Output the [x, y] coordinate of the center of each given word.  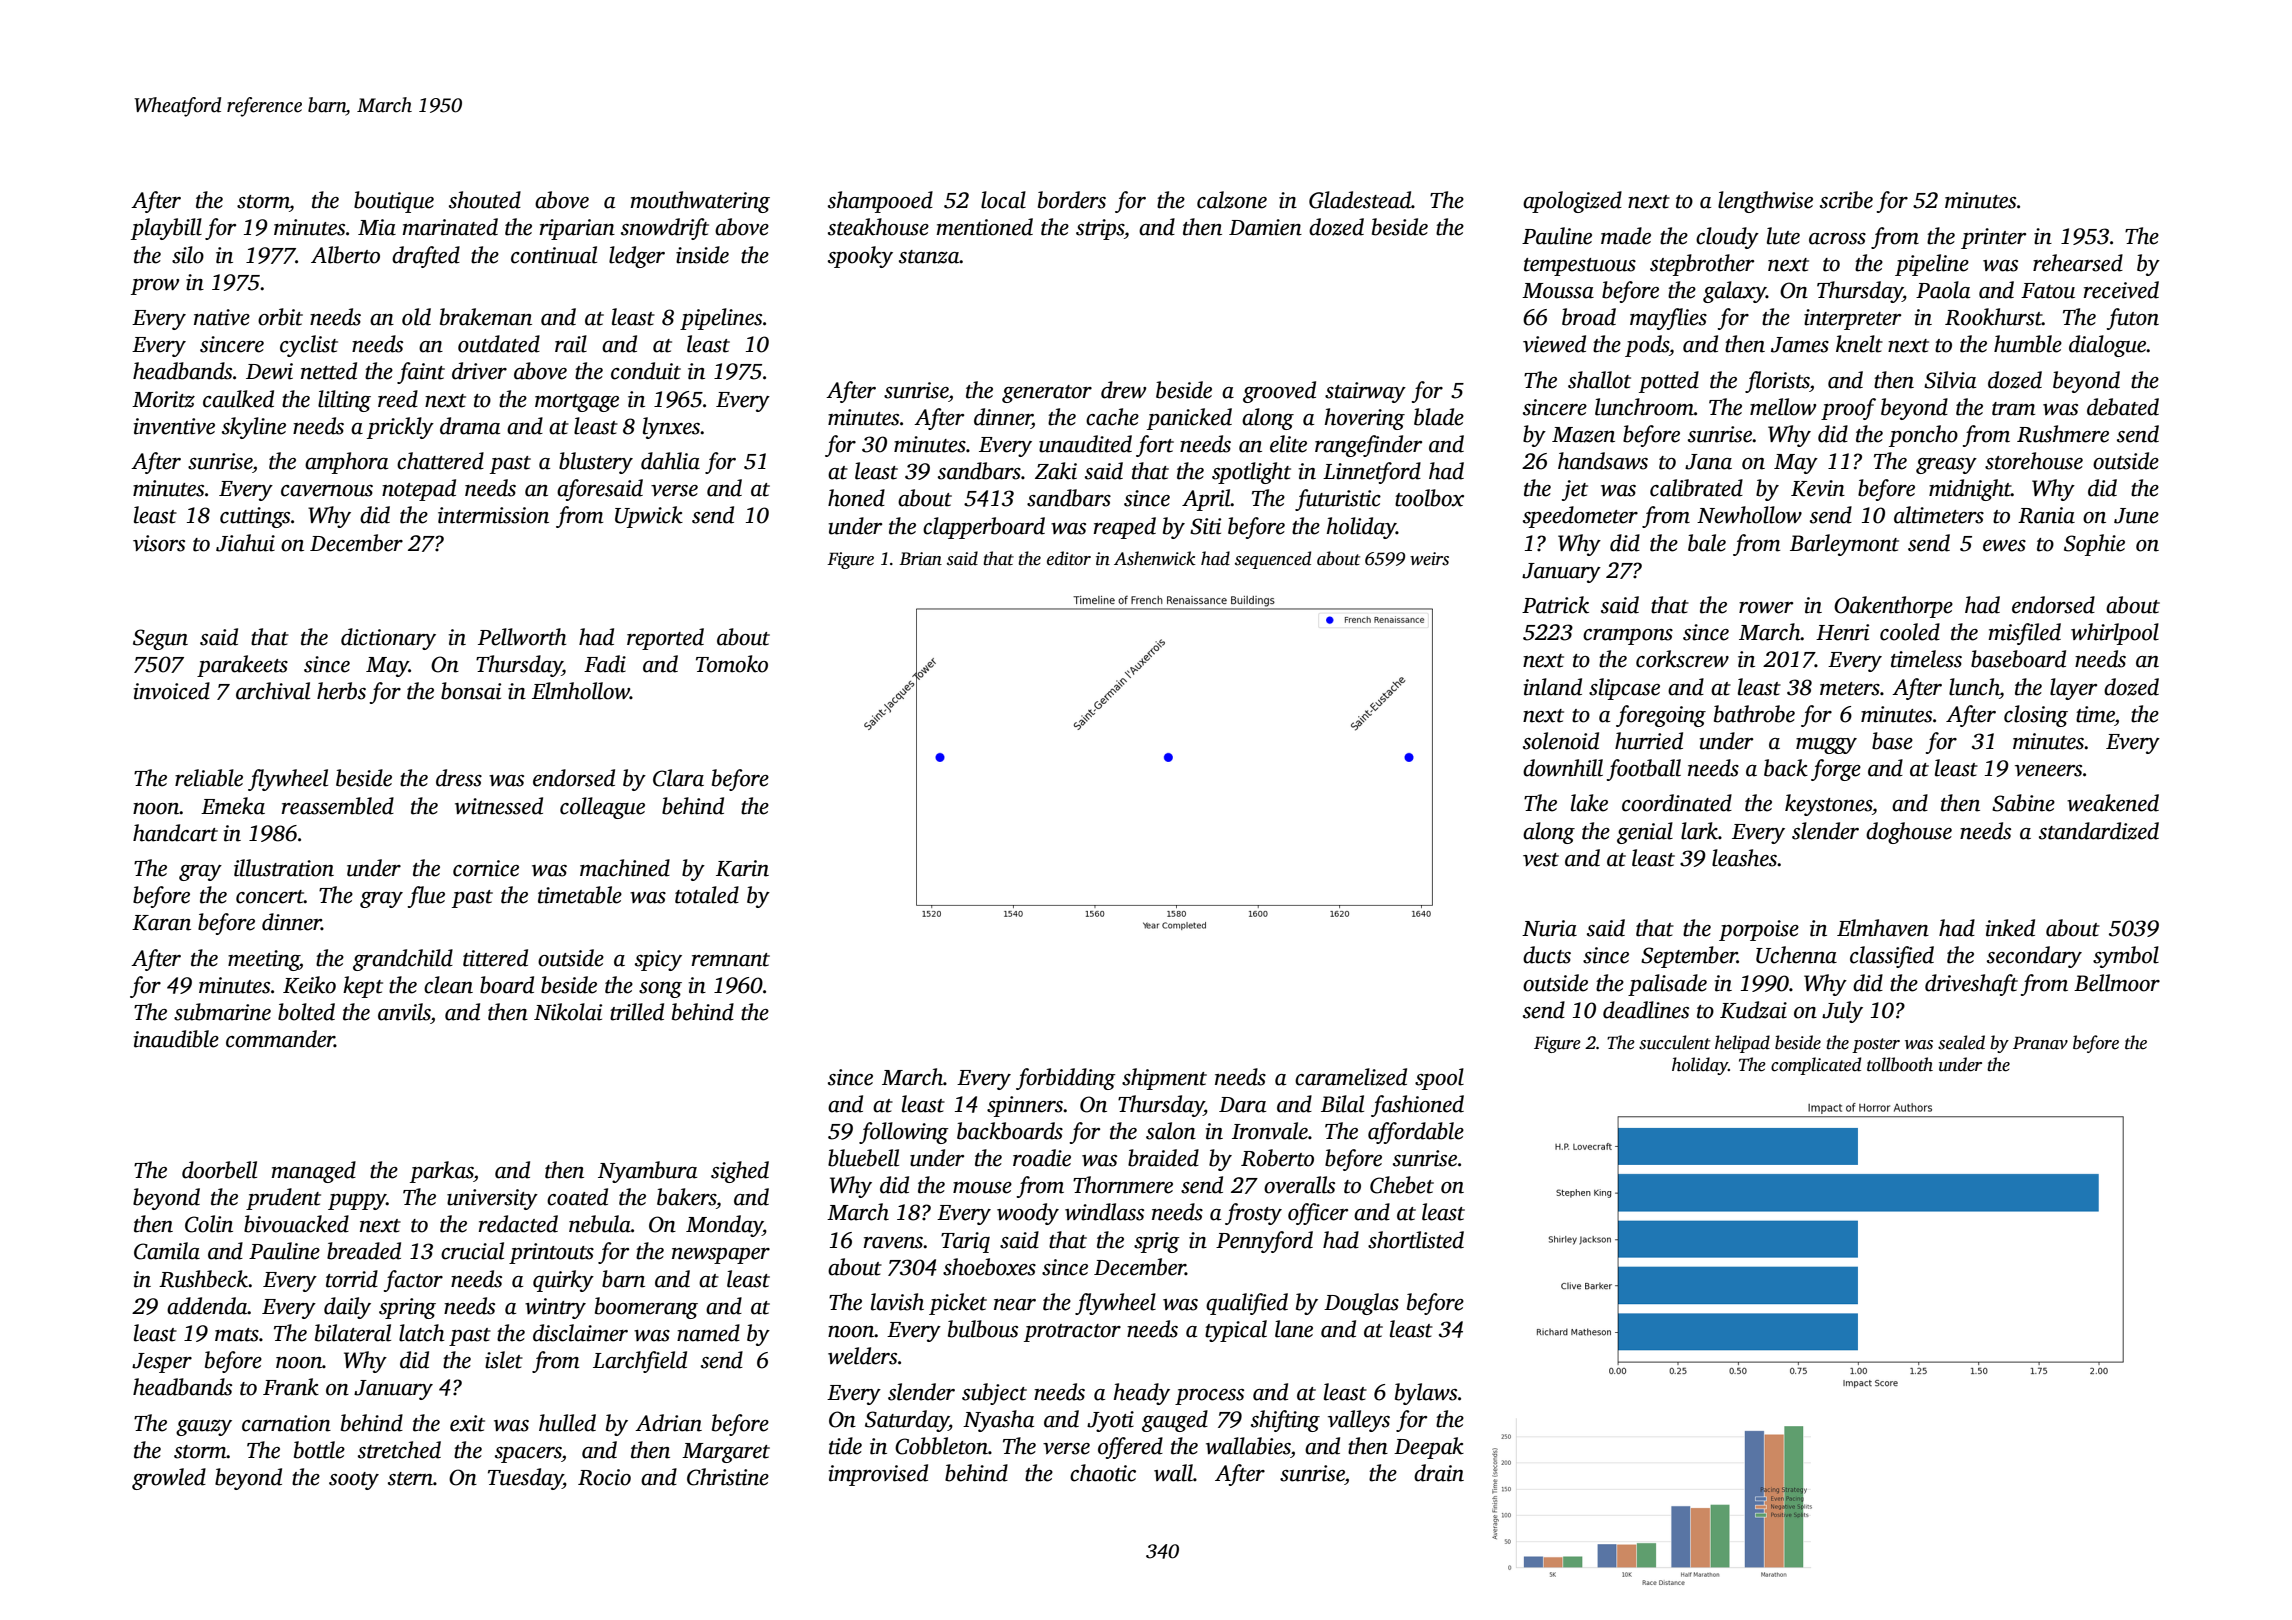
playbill [166, 229]
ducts [1547, 955]
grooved [1279, 392]
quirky [563, 1281]
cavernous [327, 491]
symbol [2126, 957]
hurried [1649, 741]
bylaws [1426, 1394]
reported [665, 639]
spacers [528, 1455]
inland [1553, 687]
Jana [1708, 462]
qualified [1247, 1304]
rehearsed [2078, 263]
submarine [222, 1012]
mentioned [984, 227]
